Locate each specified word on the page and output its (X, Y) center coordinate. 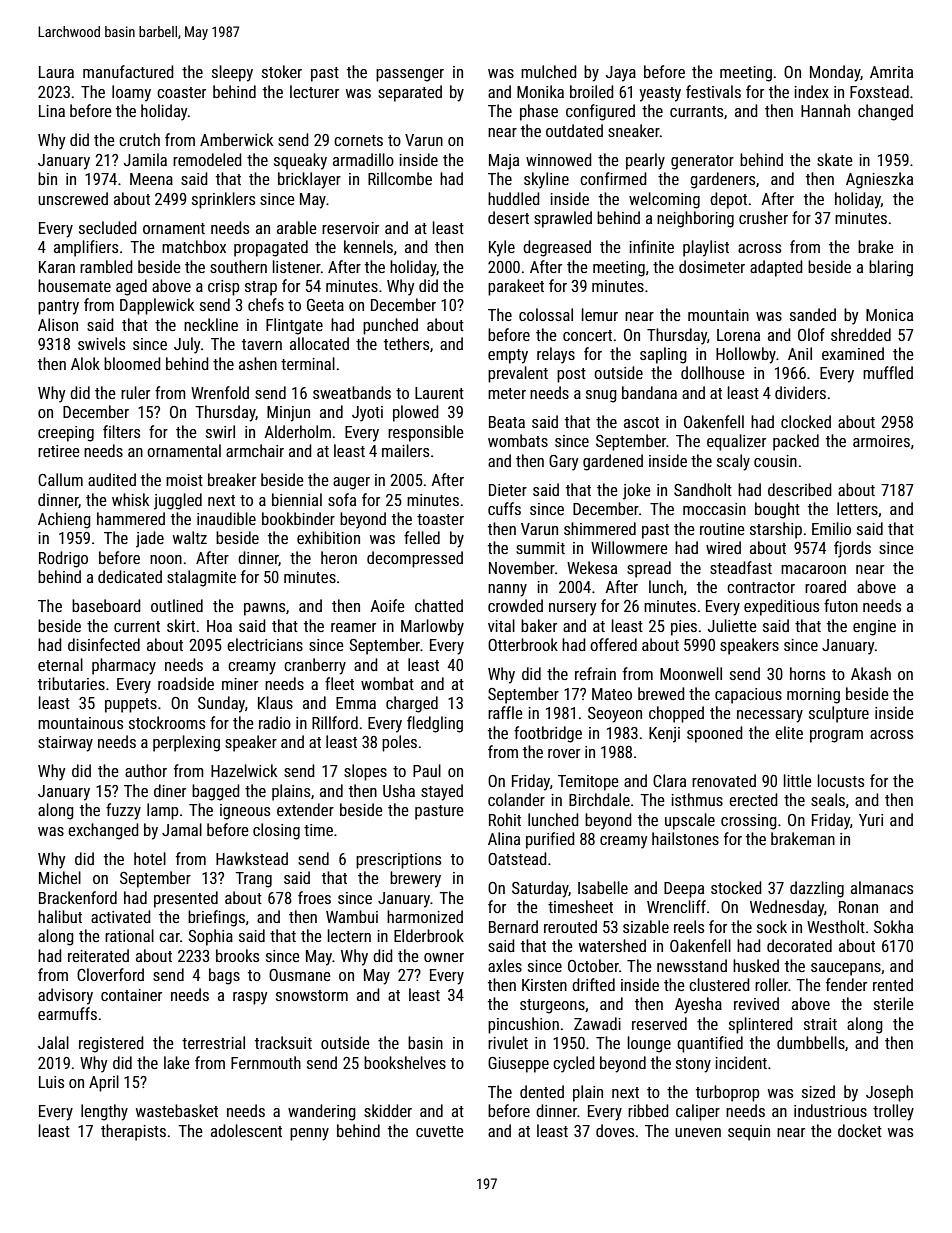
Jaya (621, 74)
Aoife (387, 605)
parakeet (516, 287)
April (104, 1083)
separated (410, 93)
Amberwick (236, 139)
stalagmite (201, 578)
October (593, 965)
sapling (663, 355)
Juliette (732, 625)
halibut (60, 916)
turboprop (727, 1093)
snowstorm (312, 995)
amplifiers (86, 248)
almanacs (882, 887)
